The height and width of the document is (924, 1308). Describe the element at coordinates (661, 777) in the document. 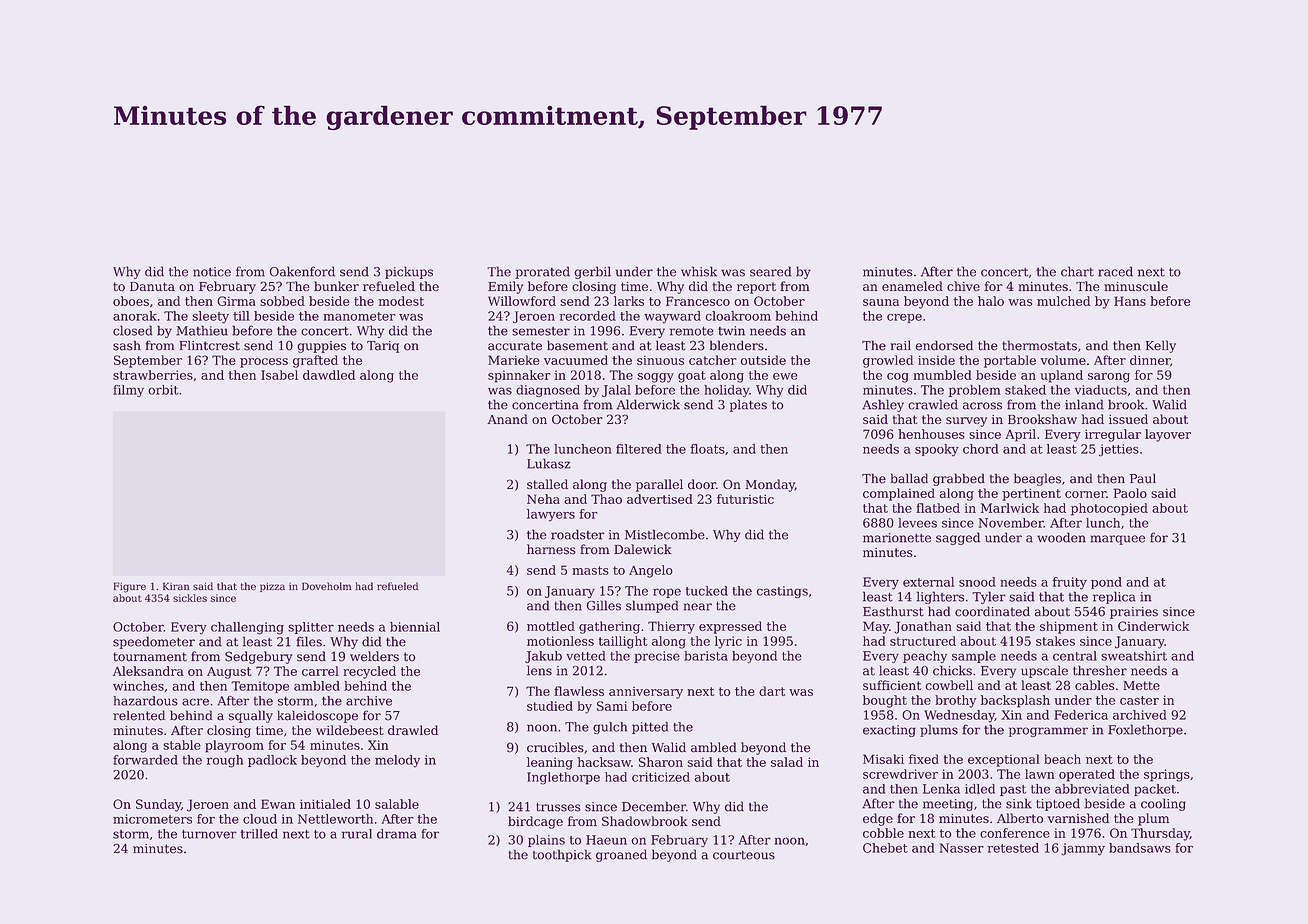

I see `criticized` at that location.
